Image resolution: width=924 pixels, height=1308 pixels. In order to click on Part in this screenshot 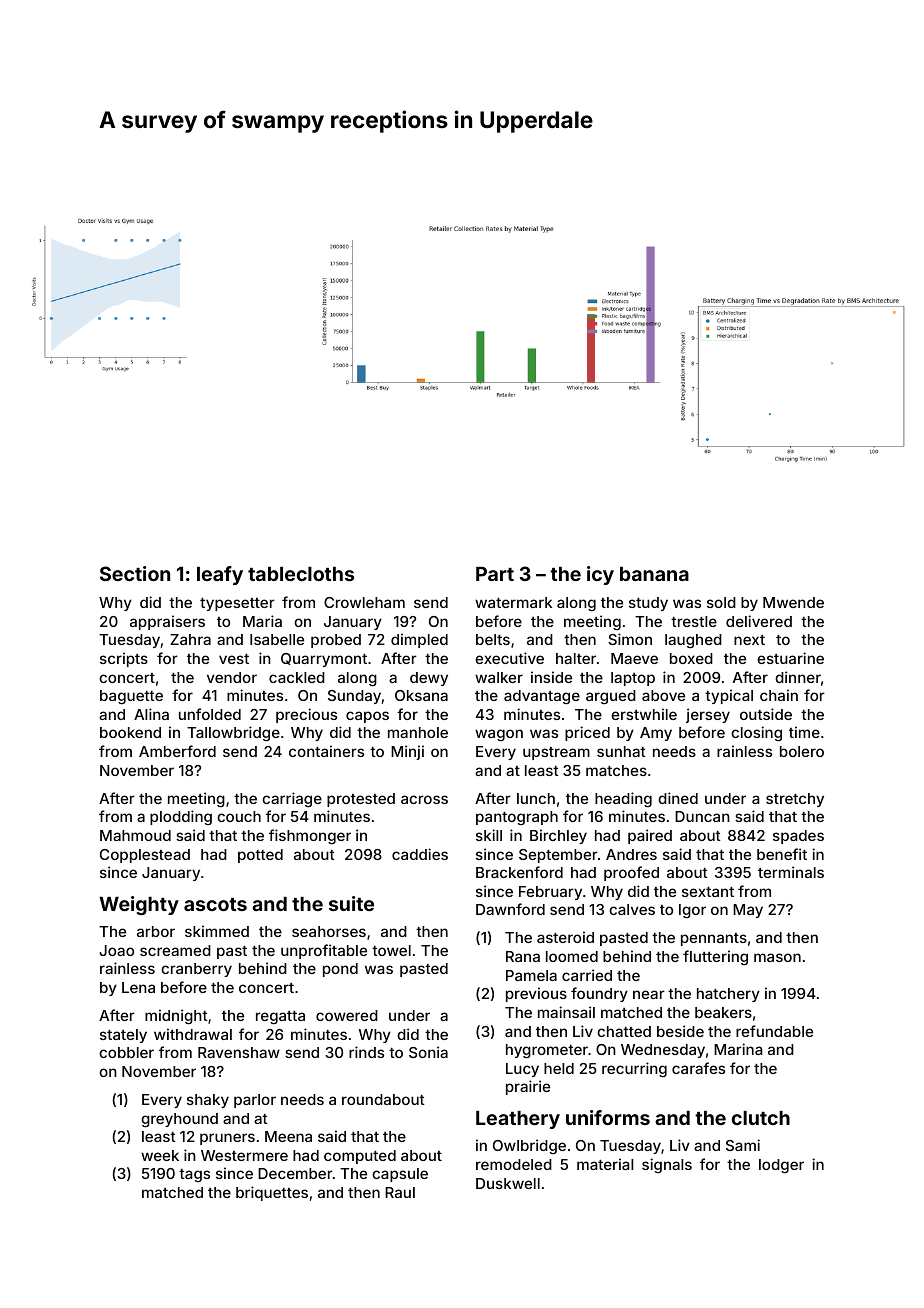, I will do `click(495, 574)`.
